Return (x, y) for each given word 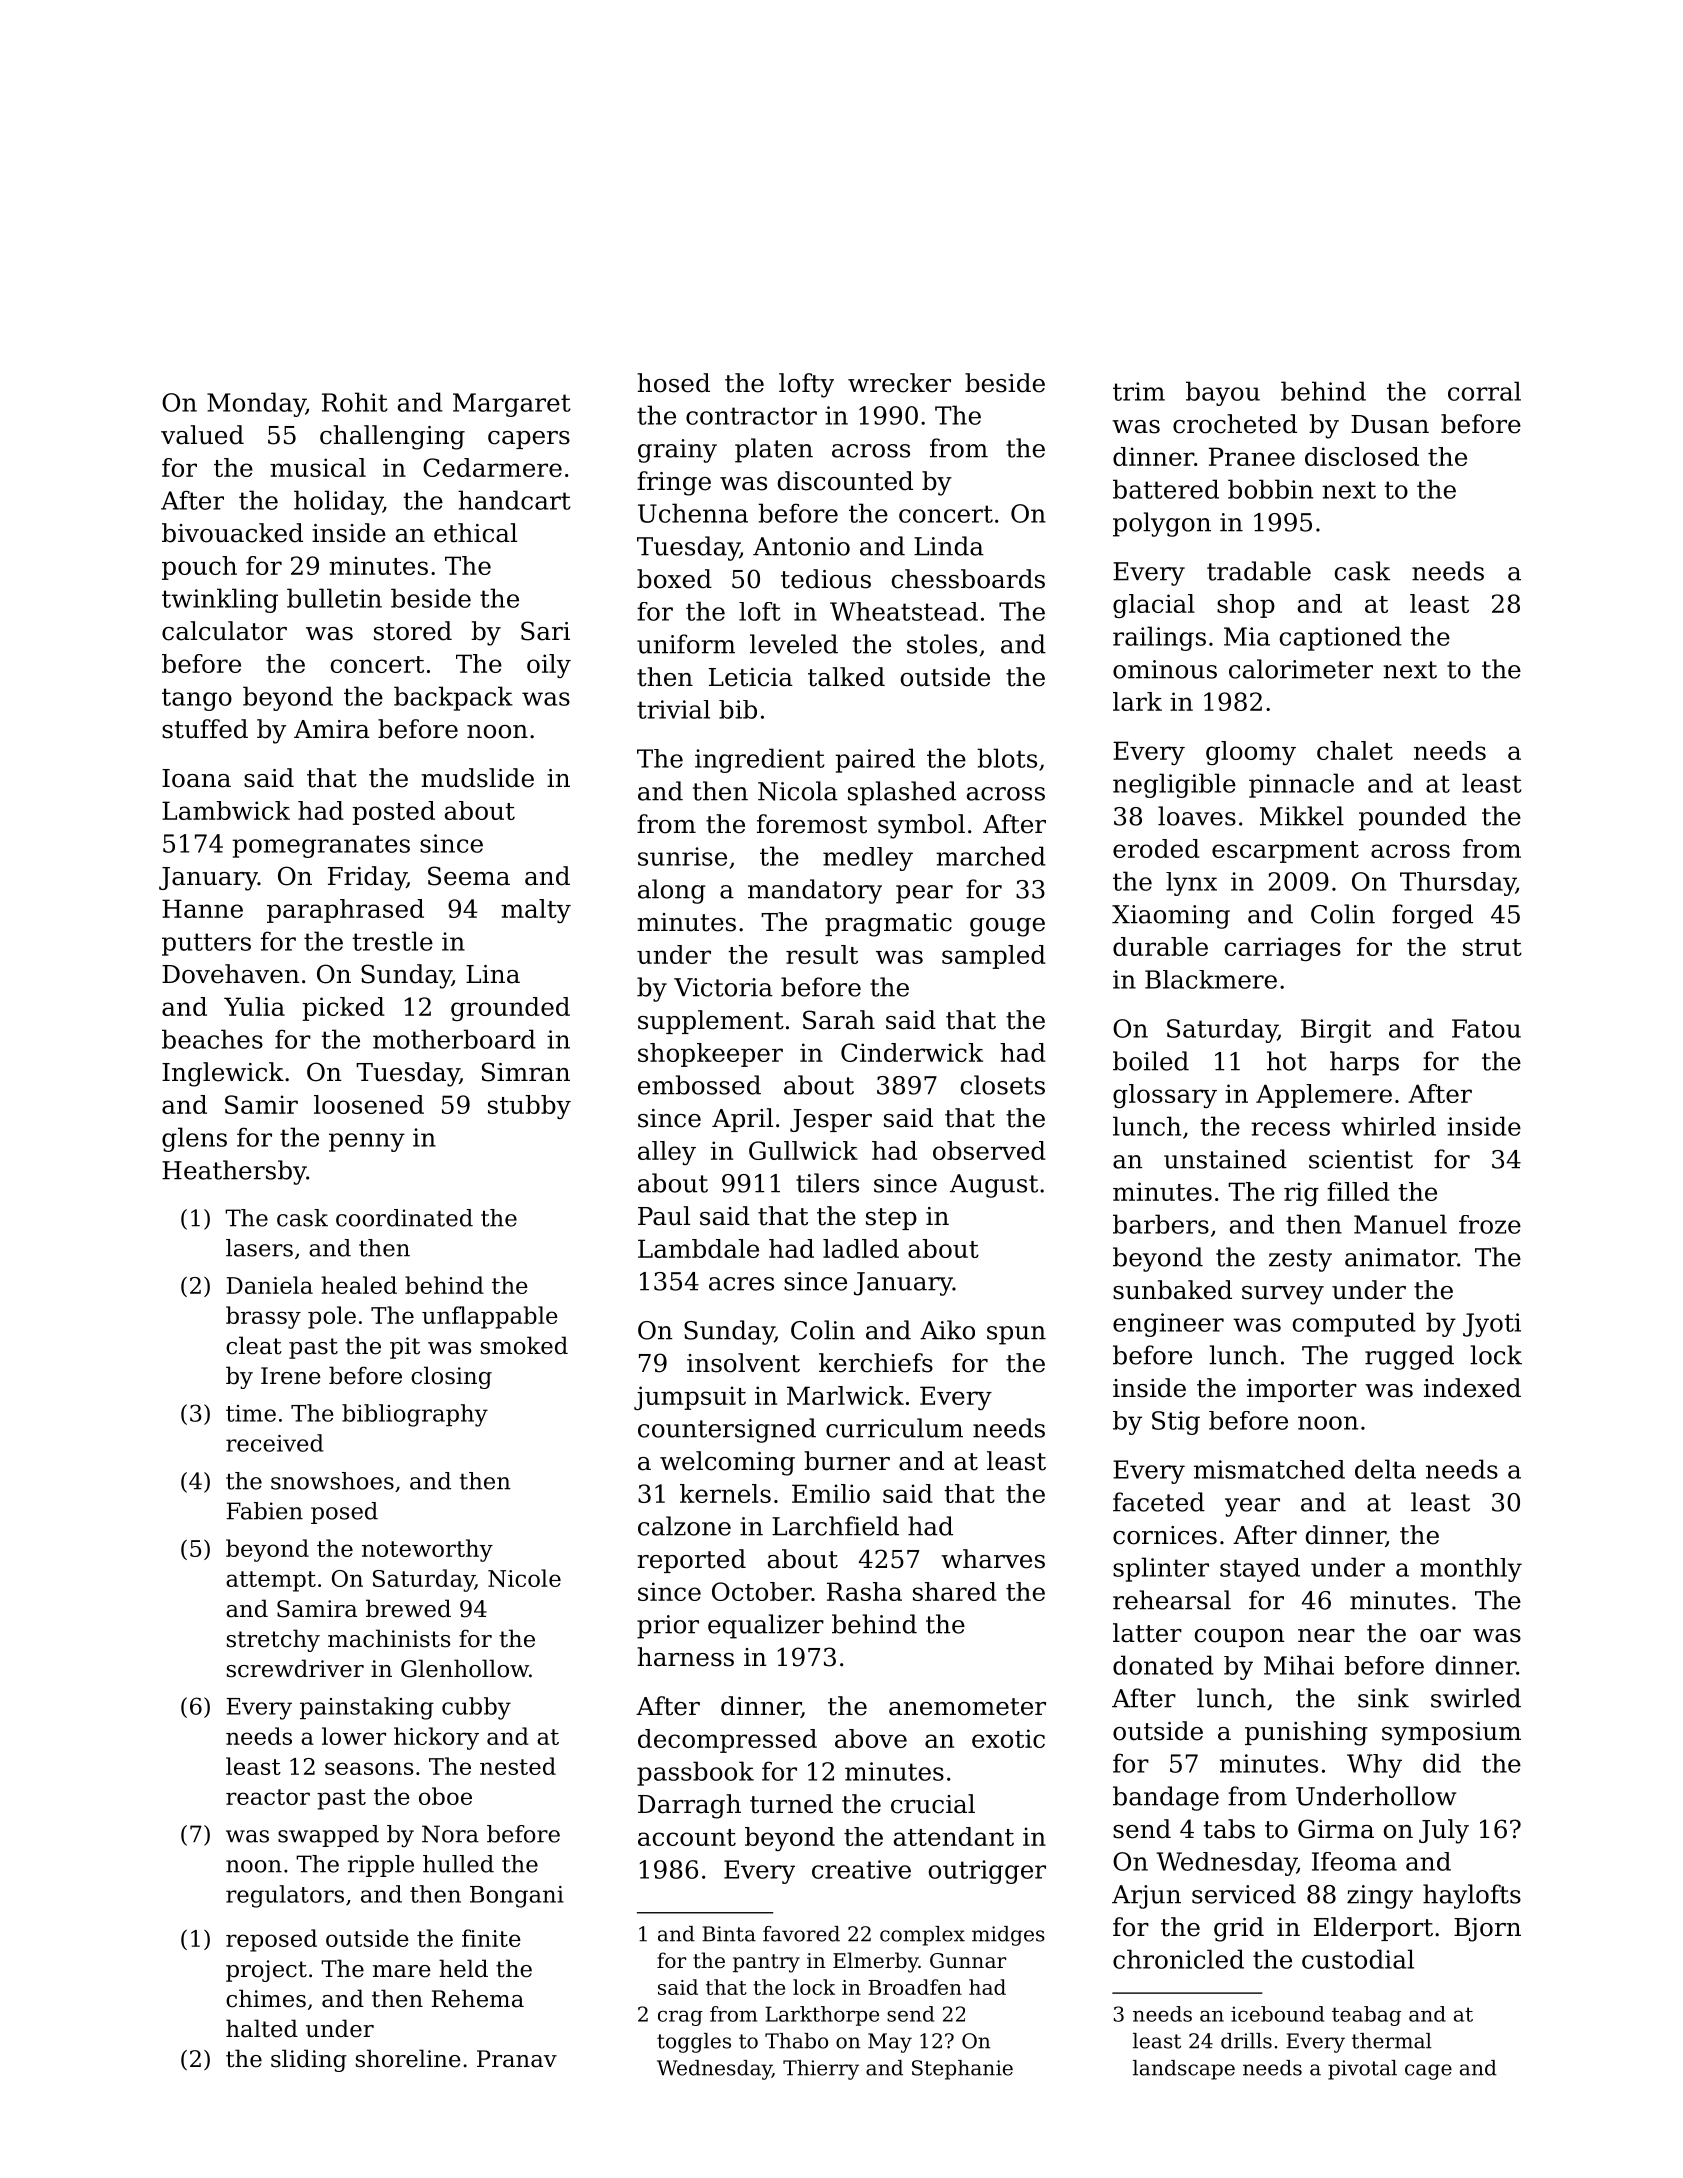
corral (1484, 391)
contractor (751, 416)
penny (367, 1142)
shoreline (408, 2058)
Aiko (947, 1330)
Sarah (839, 1020)
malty (536, 911)
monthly (1471, 1570)
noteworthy (427, 1550)
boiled (1151, 1061)
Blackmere (1211, 979)
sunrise (682, 856)
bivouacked (232, 533)
